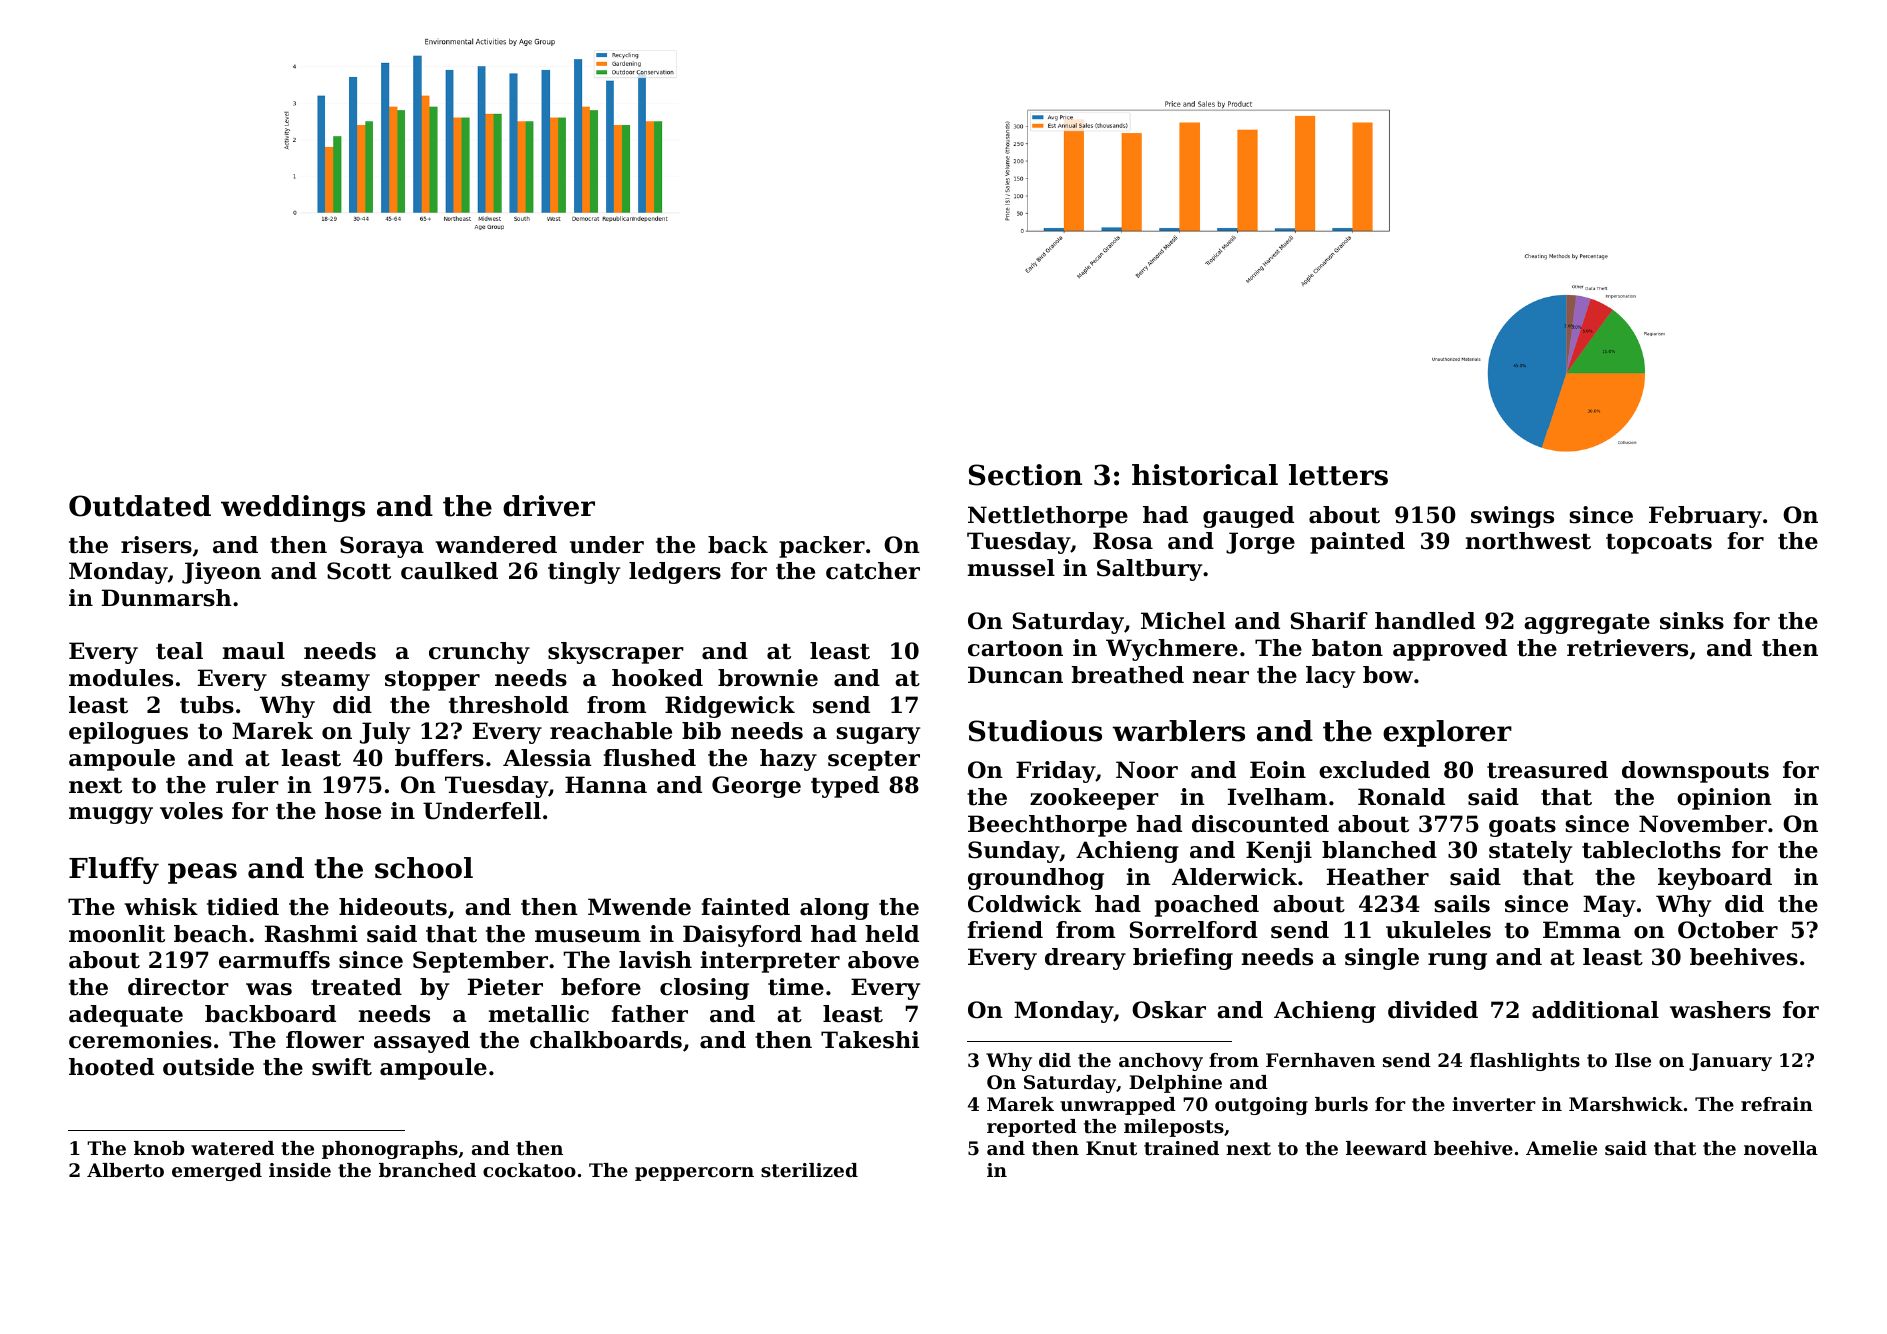 The height and width of the screenshot is (1334, 1887). What do you see at coordinates (167, 598) in the screenshot?
I see `Dunmarsh` at bounding box center [167, 598].
